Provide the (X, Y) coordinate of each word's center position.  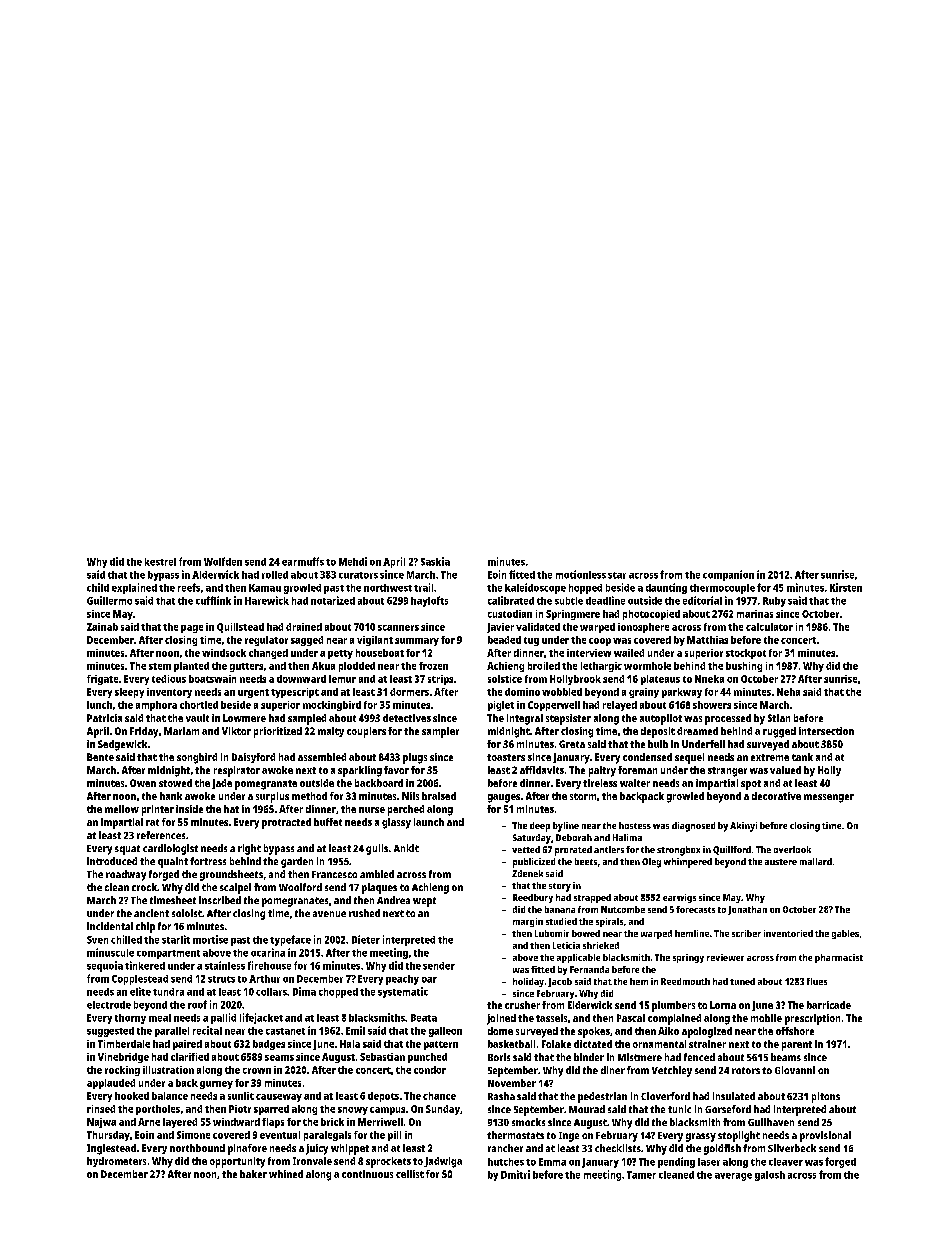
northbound (197, 1148)
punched (427, 1058)
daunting (666, 588)
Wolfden (223, 561)
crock (144, 887)
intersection (826, 731)
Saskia (435, 561)
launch (429, 822)
